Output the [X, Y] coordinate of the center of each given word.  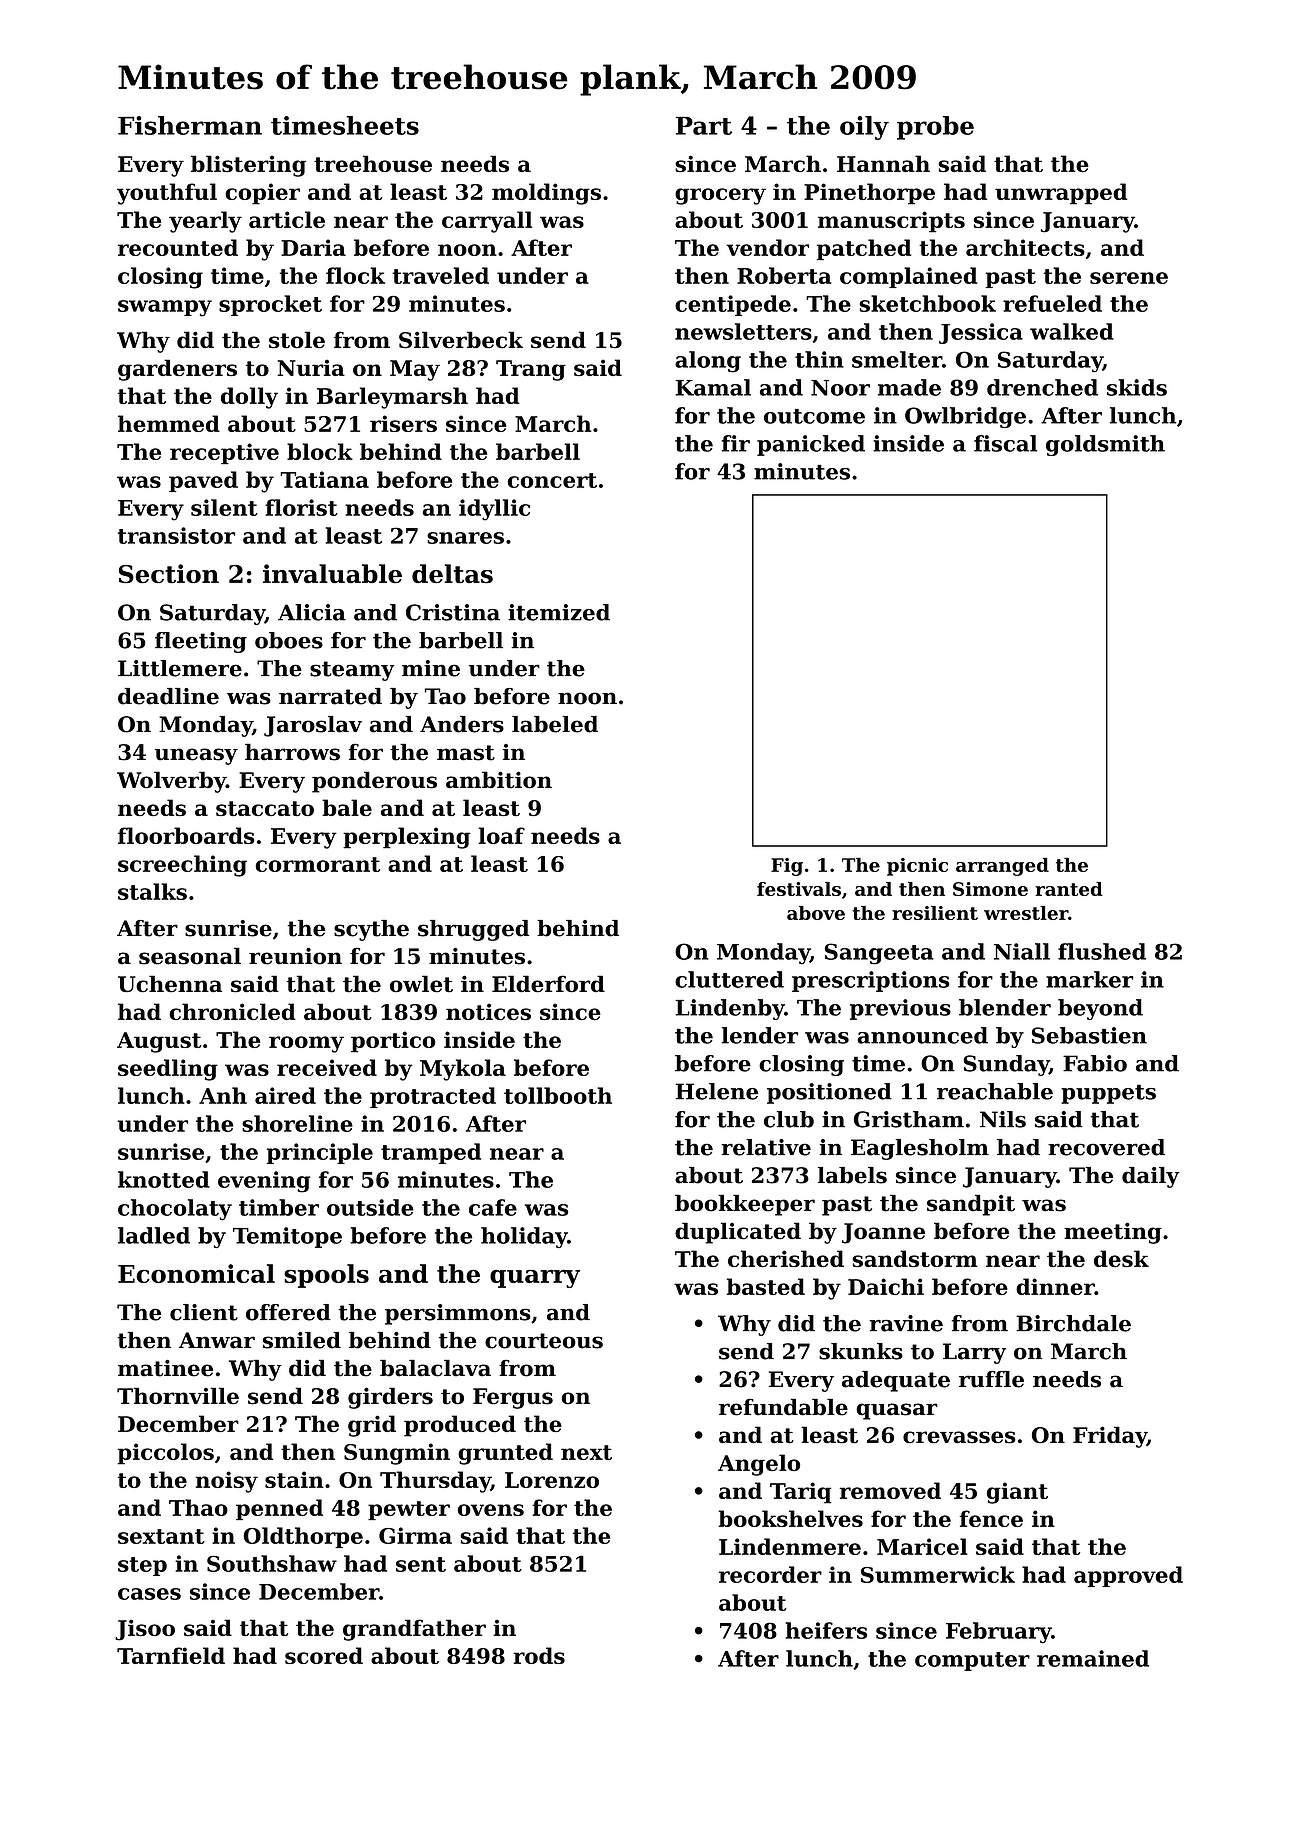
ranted [1069, 889]
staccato [265, 808]
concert [552, 480]
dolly [249, 398]
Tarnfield [171, 1655]
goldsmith [1105, 445]
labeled [555, 724]
